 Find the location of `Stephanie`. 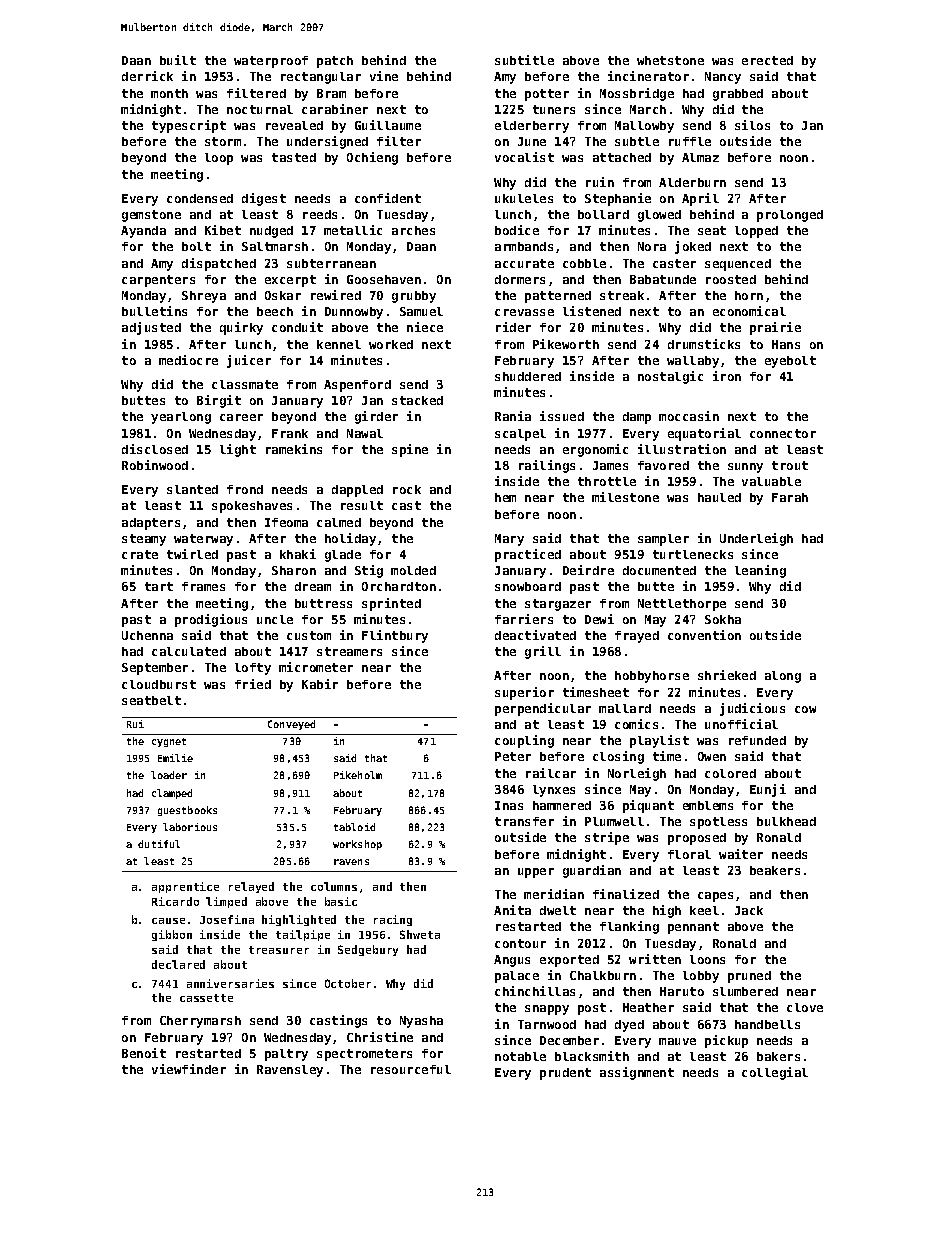

Stephanie is located at coordinates (618, 199).
